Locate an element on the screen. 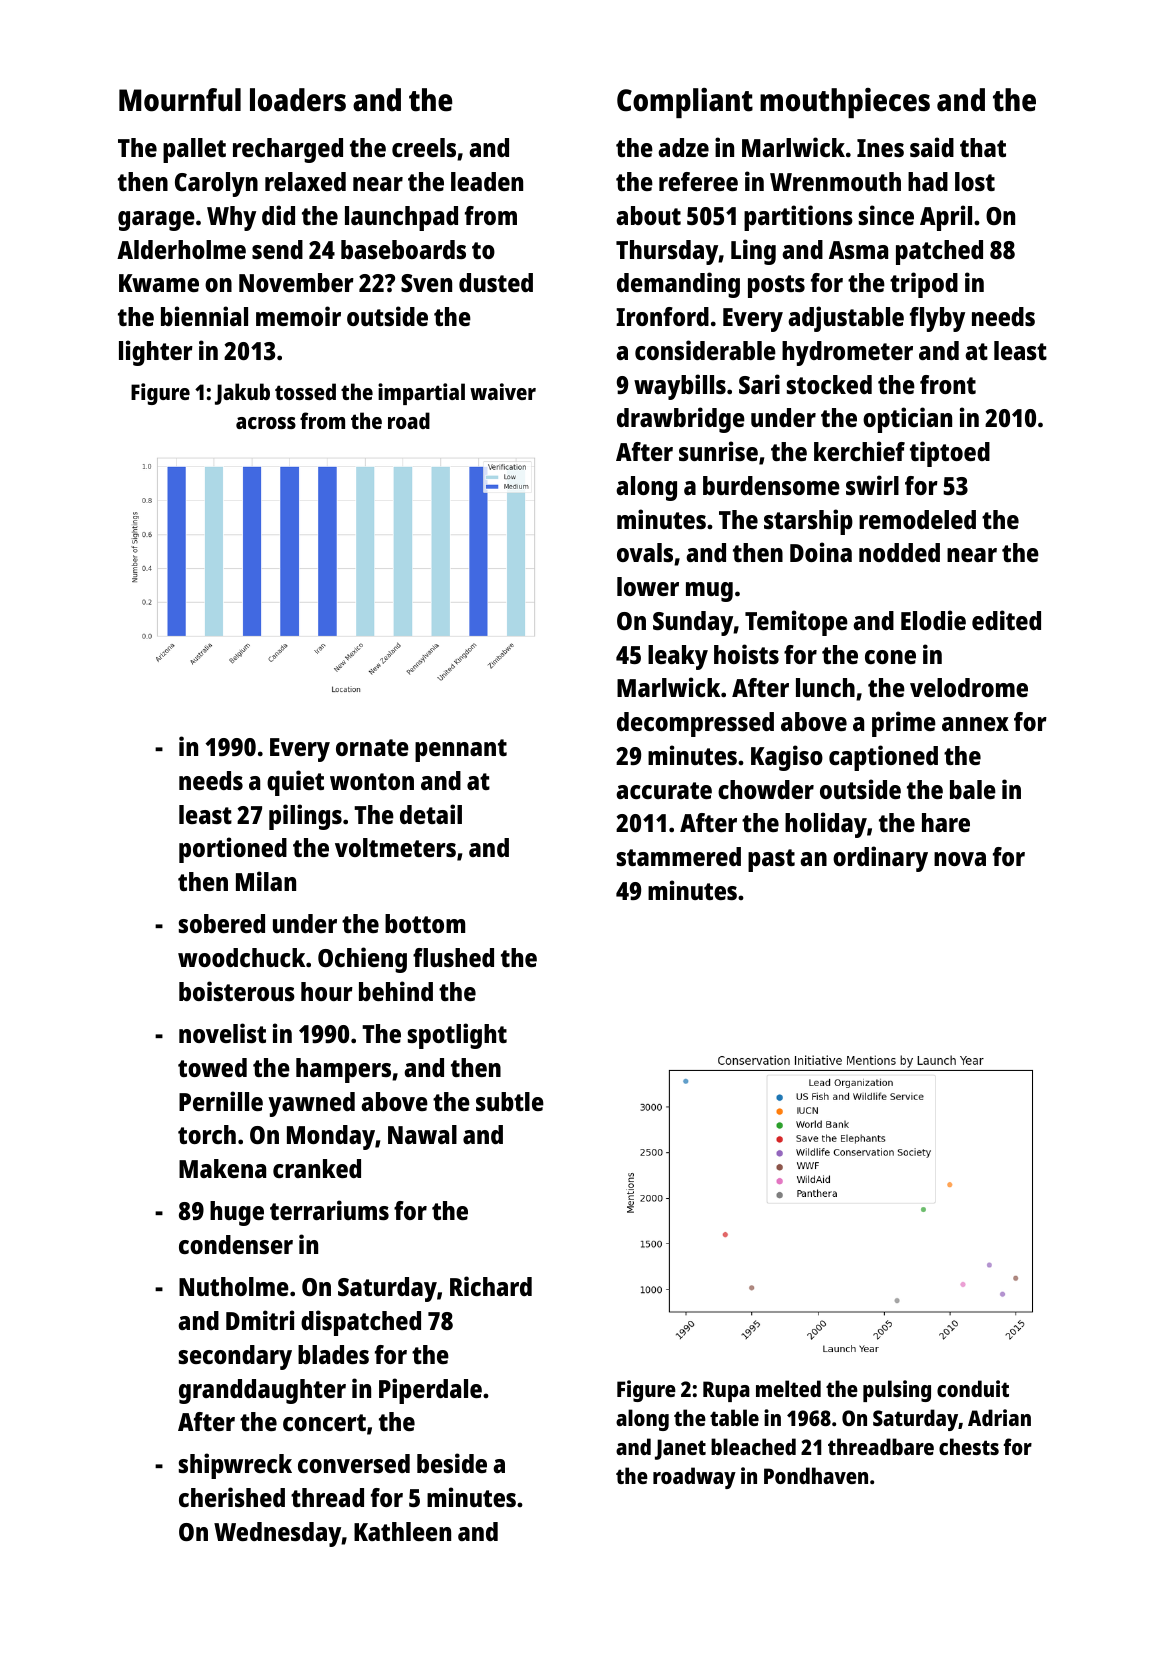 Image resolution: width=1165 pixels, height=1654 pixels. Janet is located at coordinates (680, 1449).
